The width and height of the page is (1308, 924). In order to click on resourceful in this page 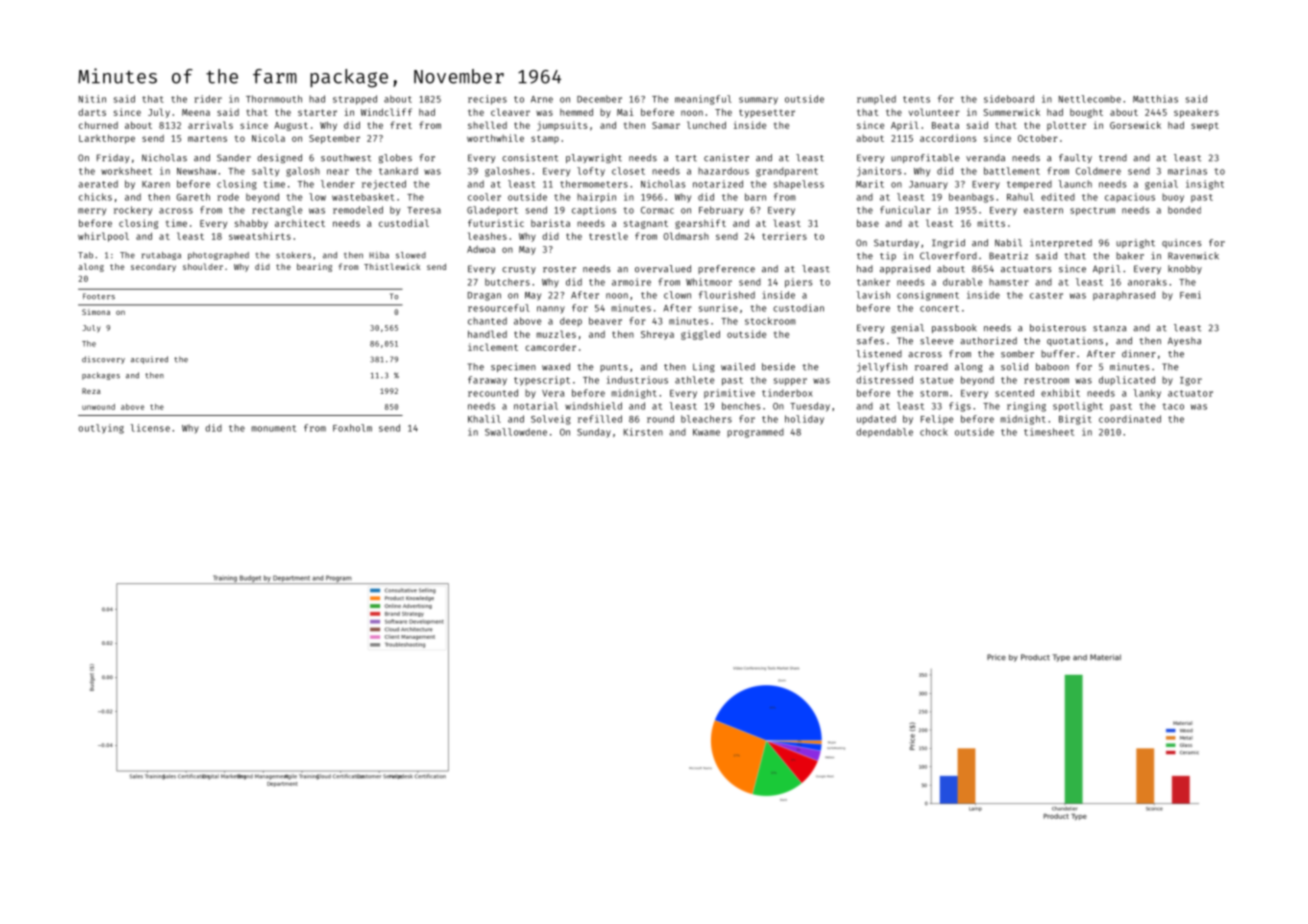, I will do `click(498, 308)`.
